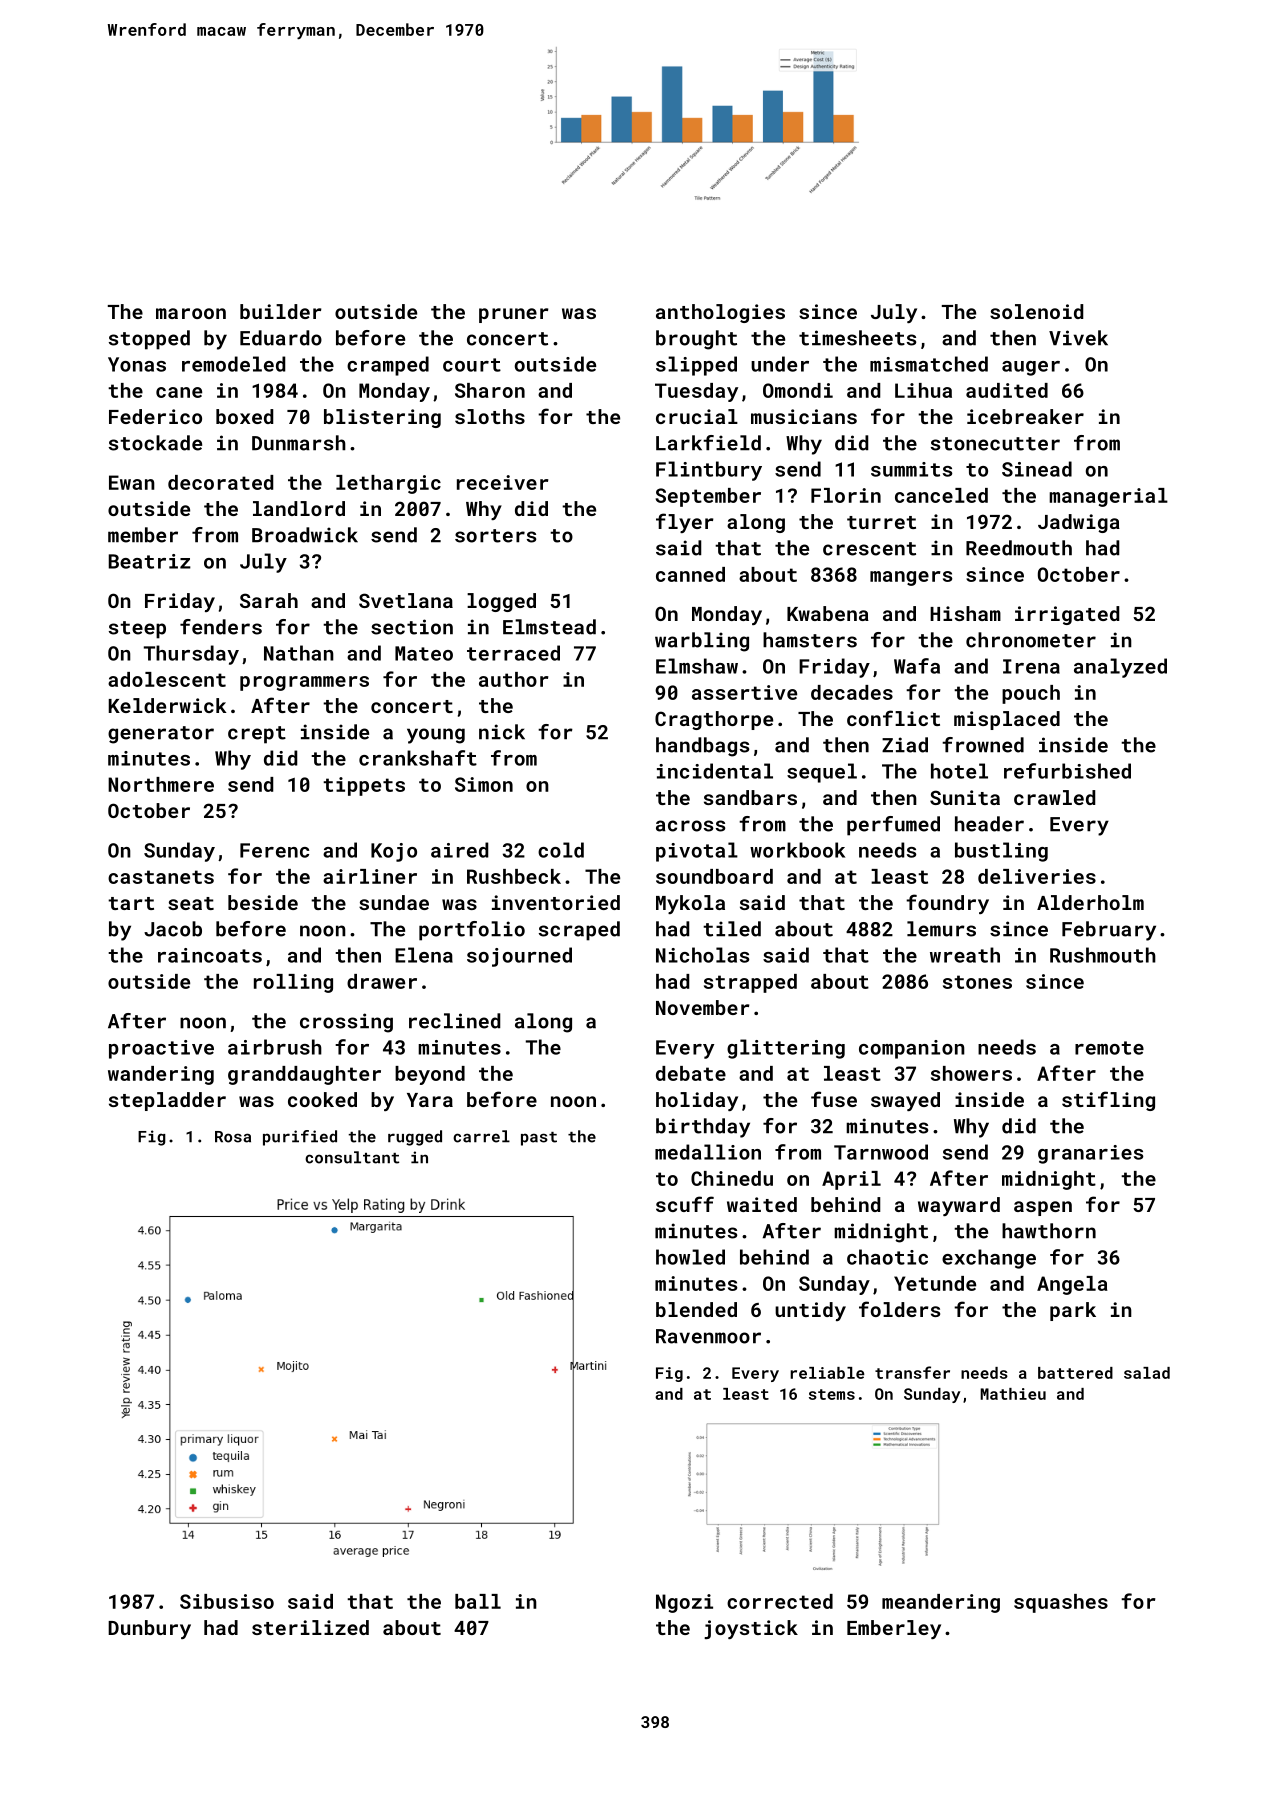 This page has width=1281, height=1811. I want to click on remote, so click(1109, 1048).
